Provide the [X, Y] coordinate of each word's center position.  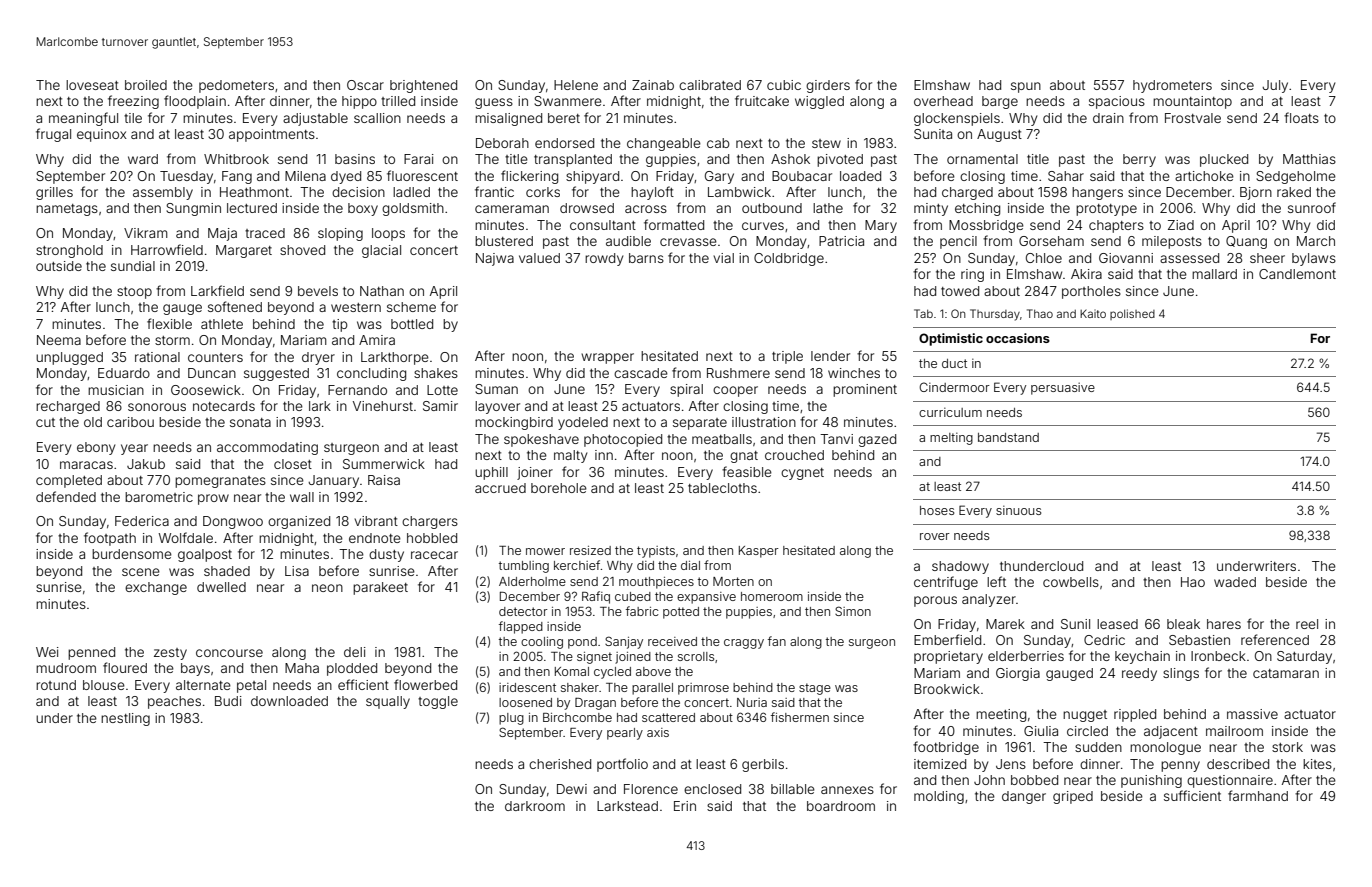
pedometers [236, 86]
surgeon [872, 644]
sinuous [1018, 510]
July [1275, 86]
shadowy [960, 567]
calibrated [710, 85]
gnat [744, 457]
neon [327, 588]
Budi [228, 701]
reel [1307, 624]
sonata [250, 422]
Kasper [759, 552]
